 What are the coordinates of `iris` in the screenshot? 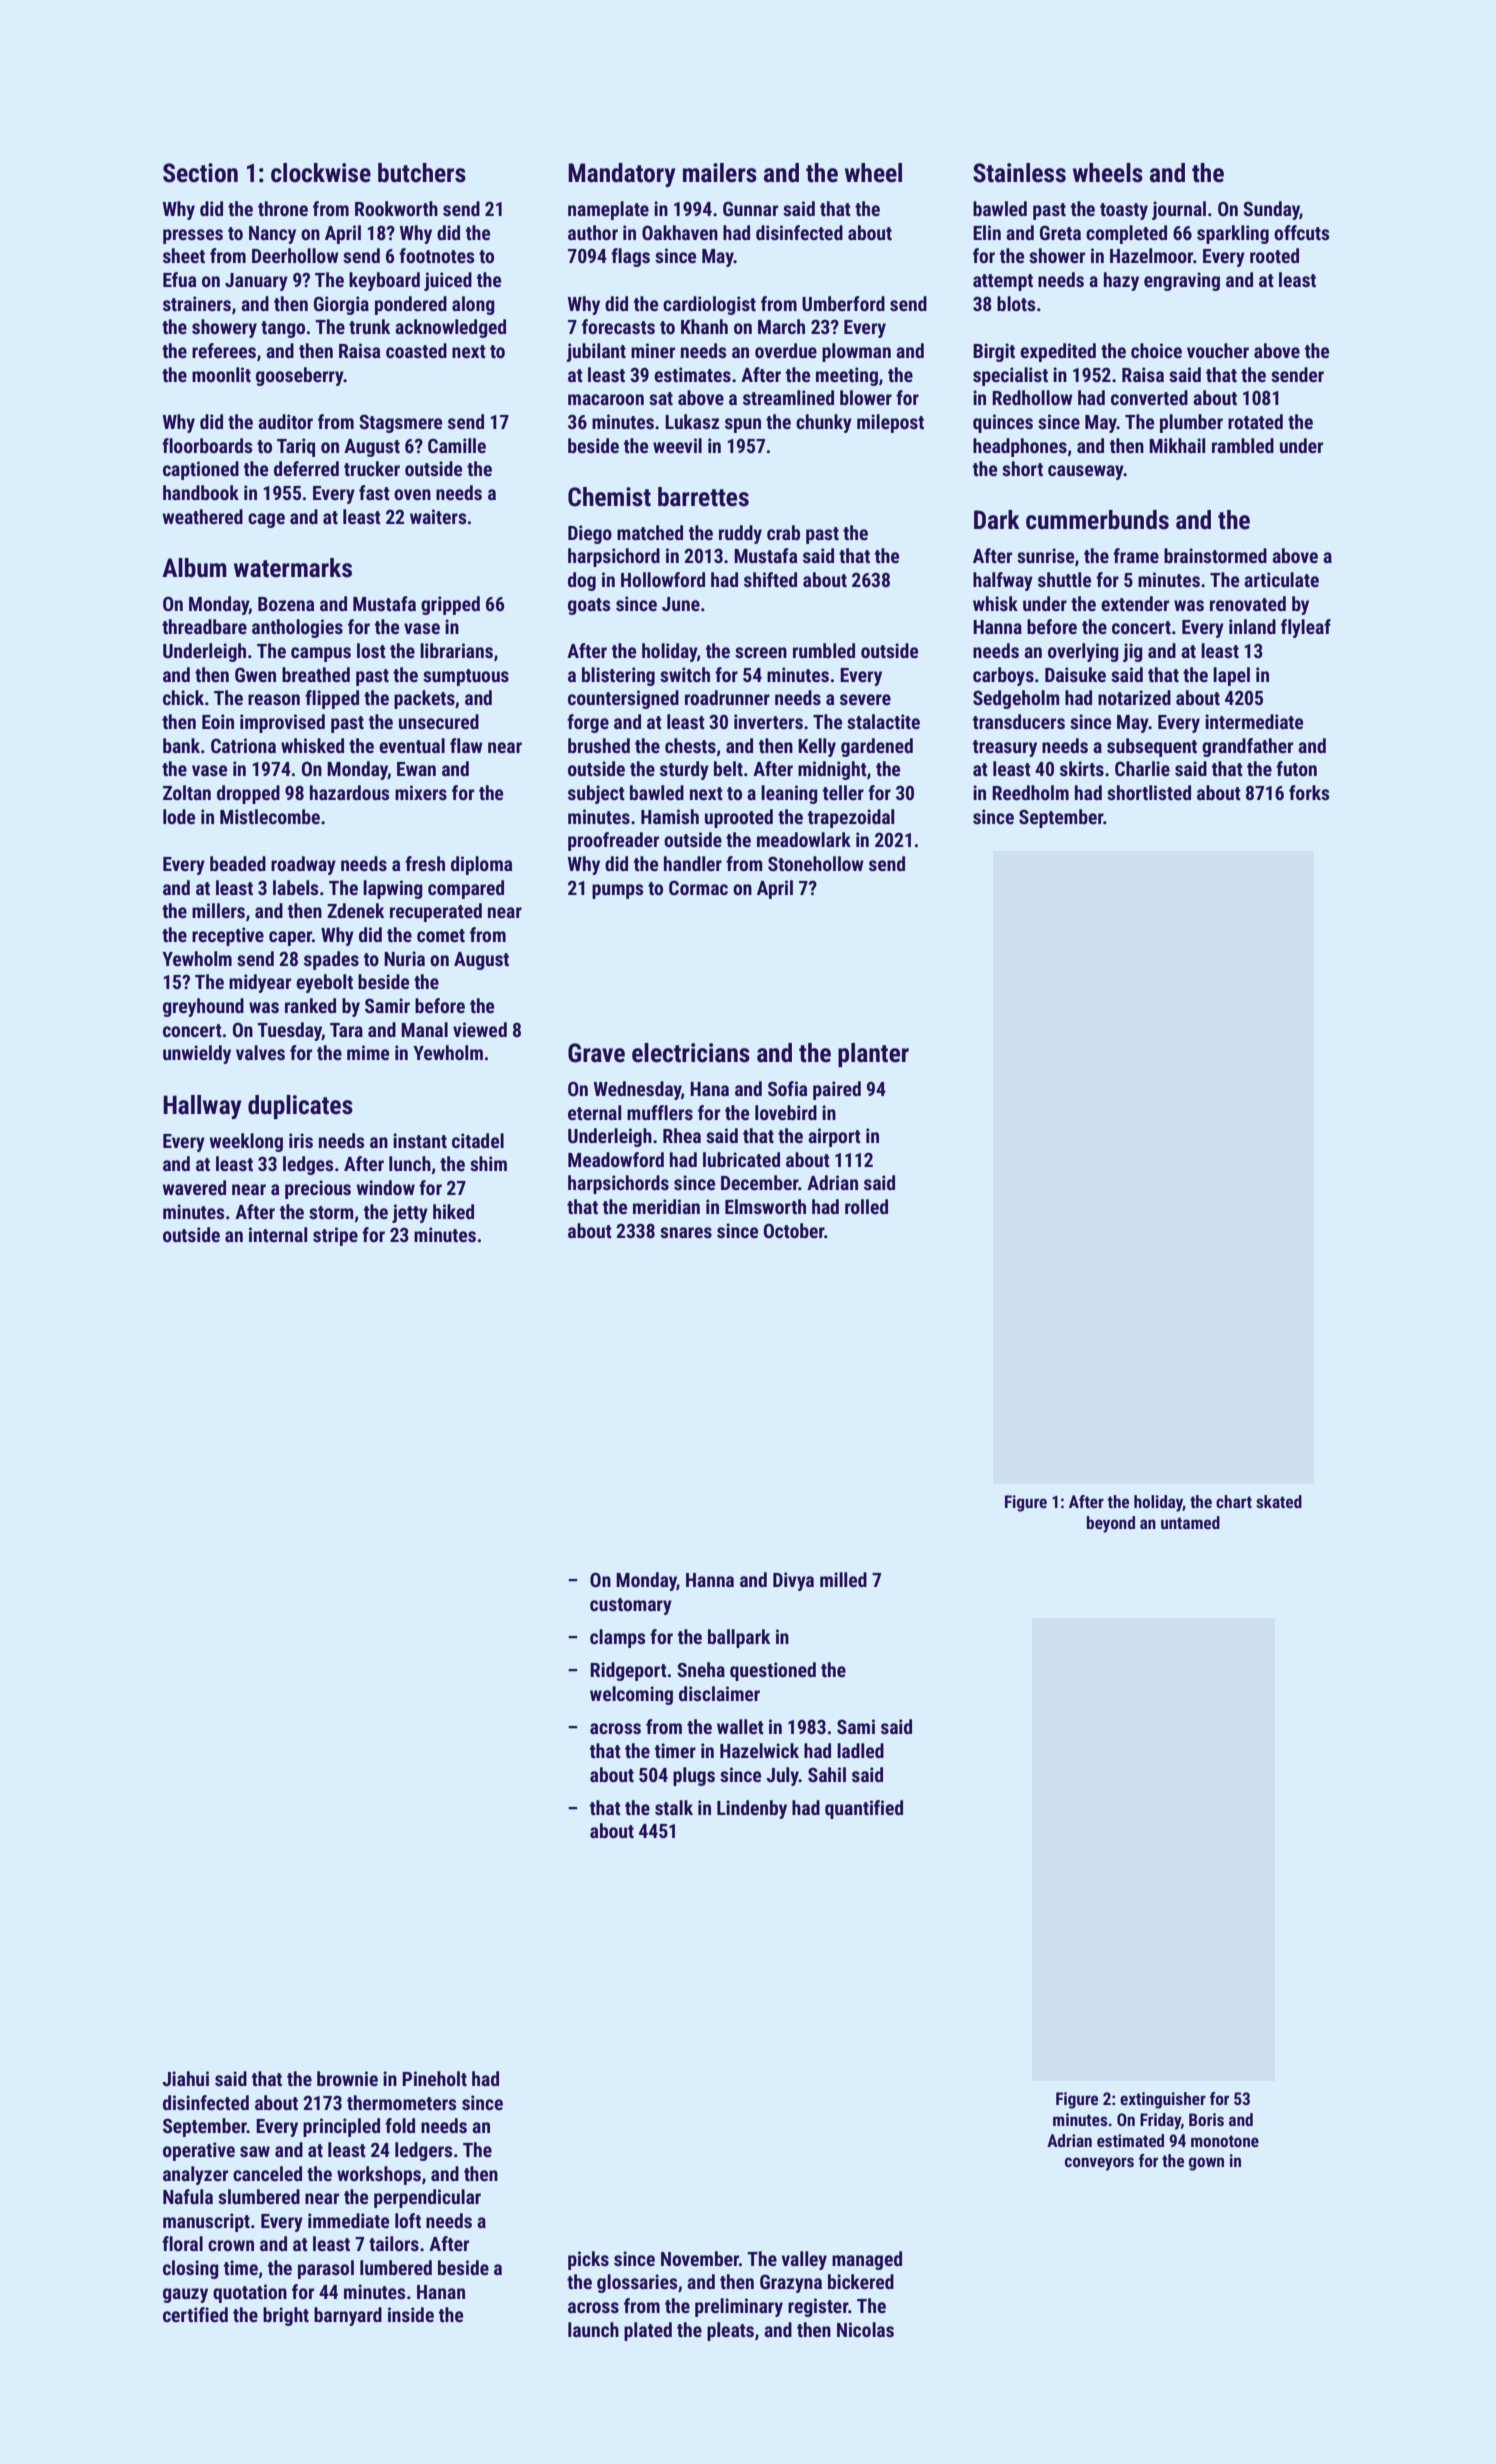 It's located at (301, 1140).
